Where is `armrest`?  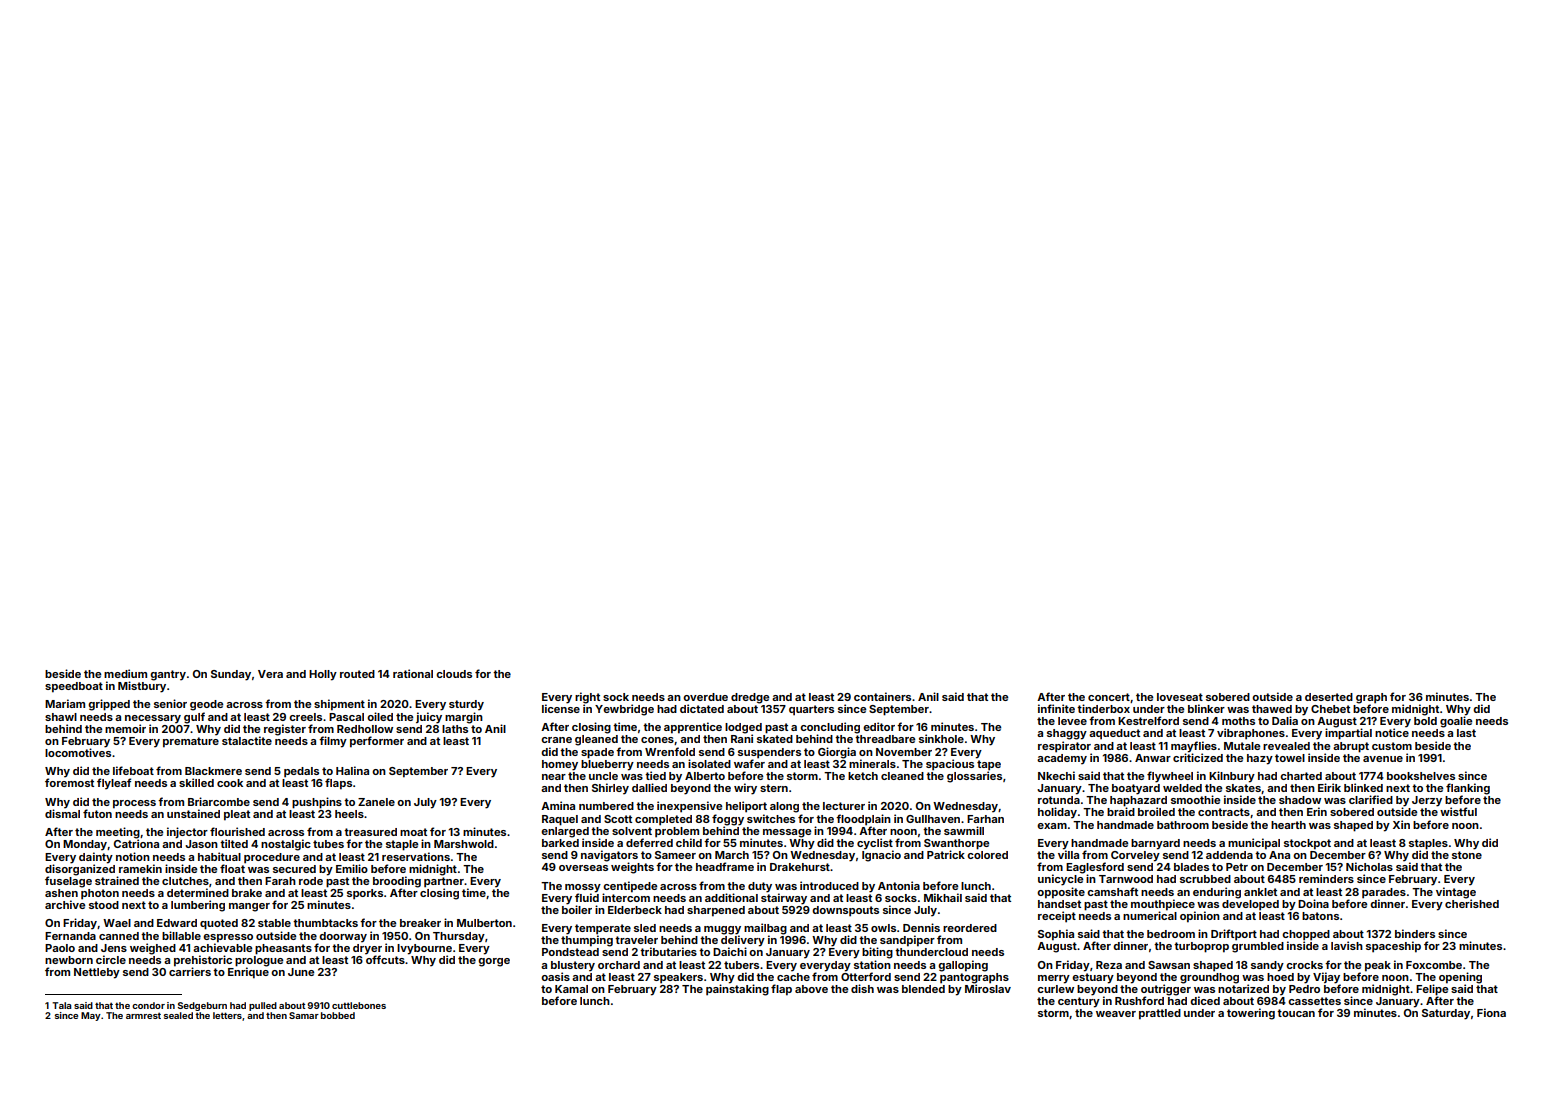
armrest is located at coordinates (143, 1016).
